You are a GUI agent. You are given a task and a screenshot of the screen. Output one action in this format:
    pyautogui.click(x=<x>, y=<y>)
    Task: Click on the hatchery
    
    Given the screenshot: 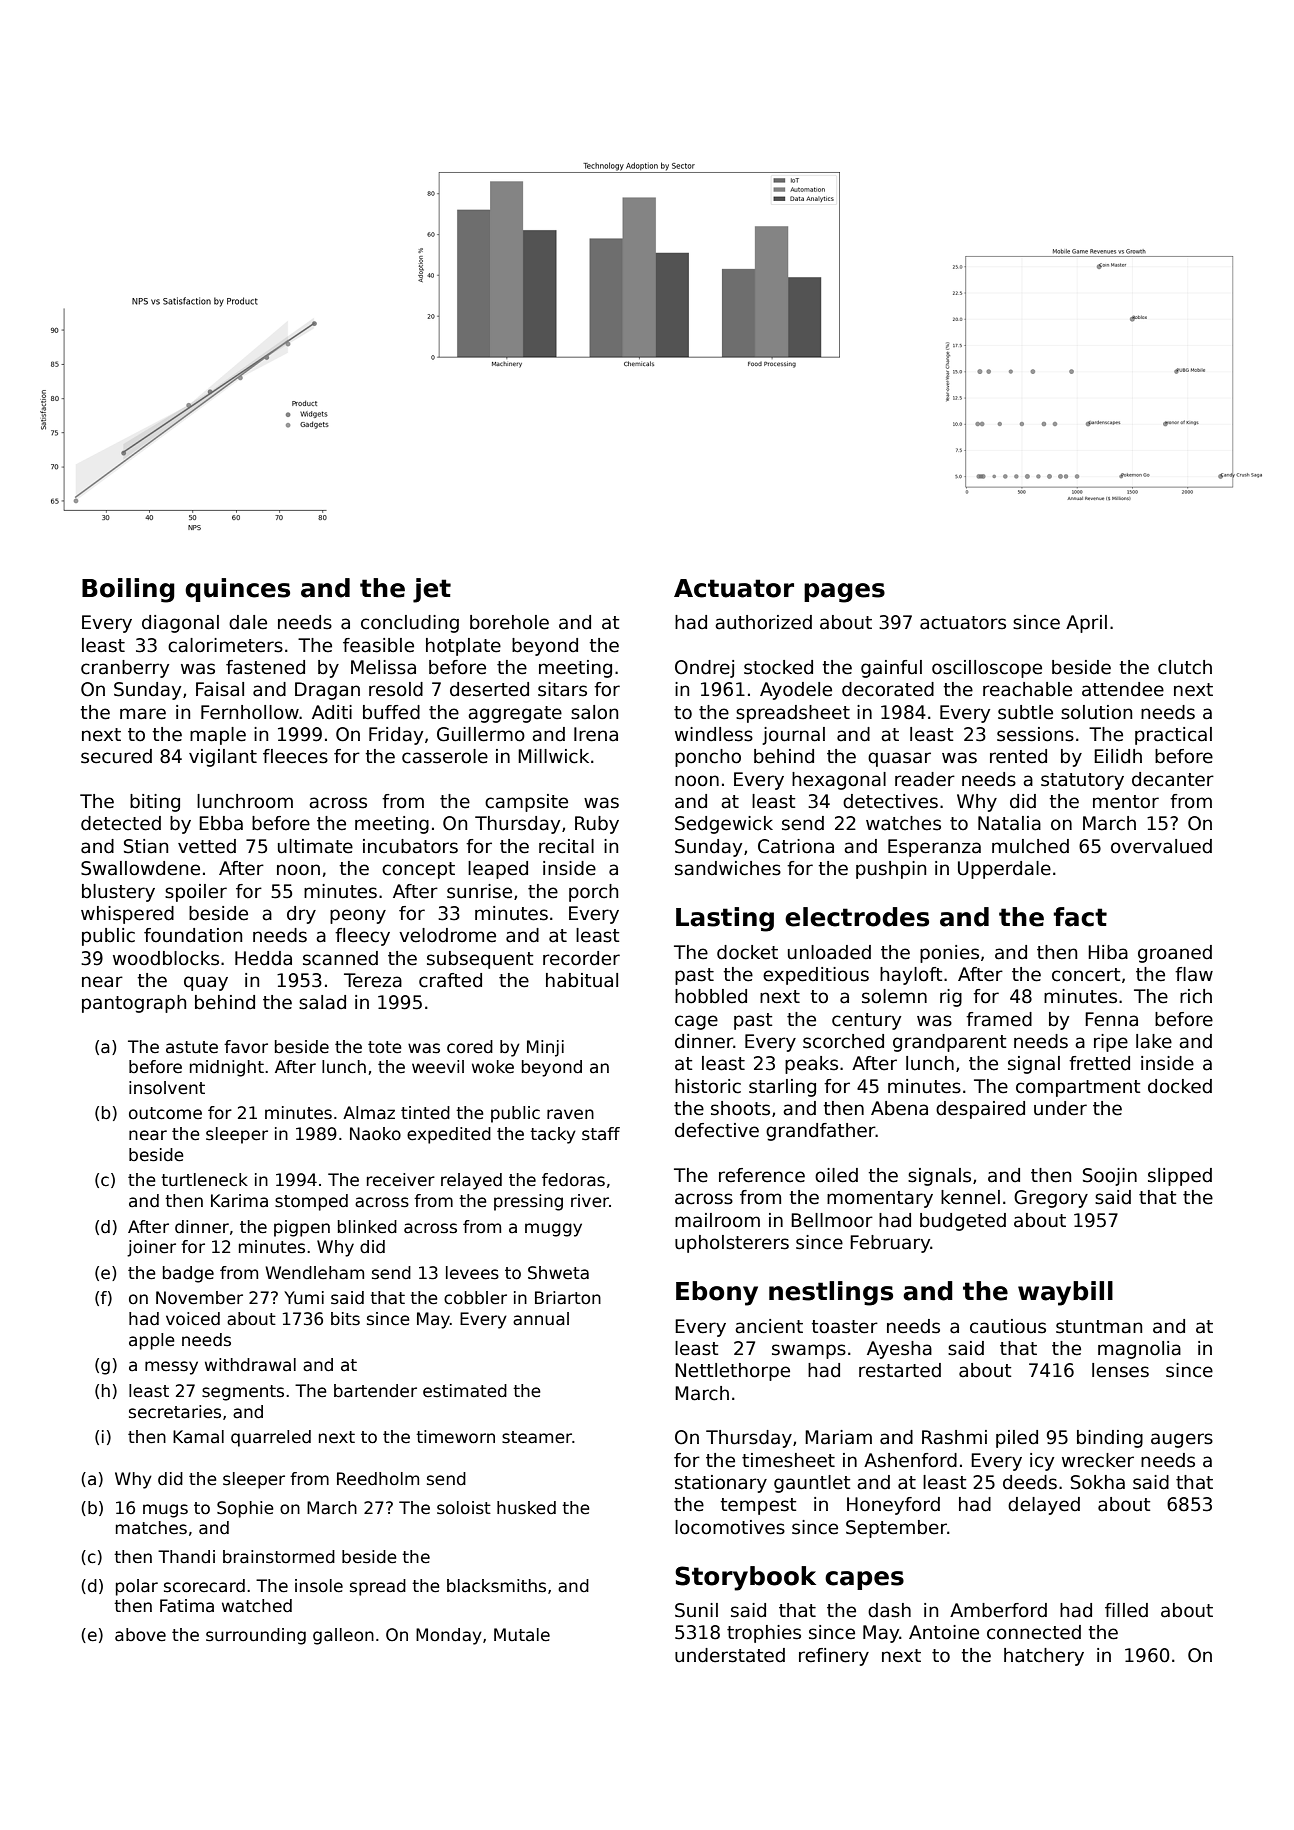 What is the action you would take?
    pyautogui.click(x=1044, y=1657)
